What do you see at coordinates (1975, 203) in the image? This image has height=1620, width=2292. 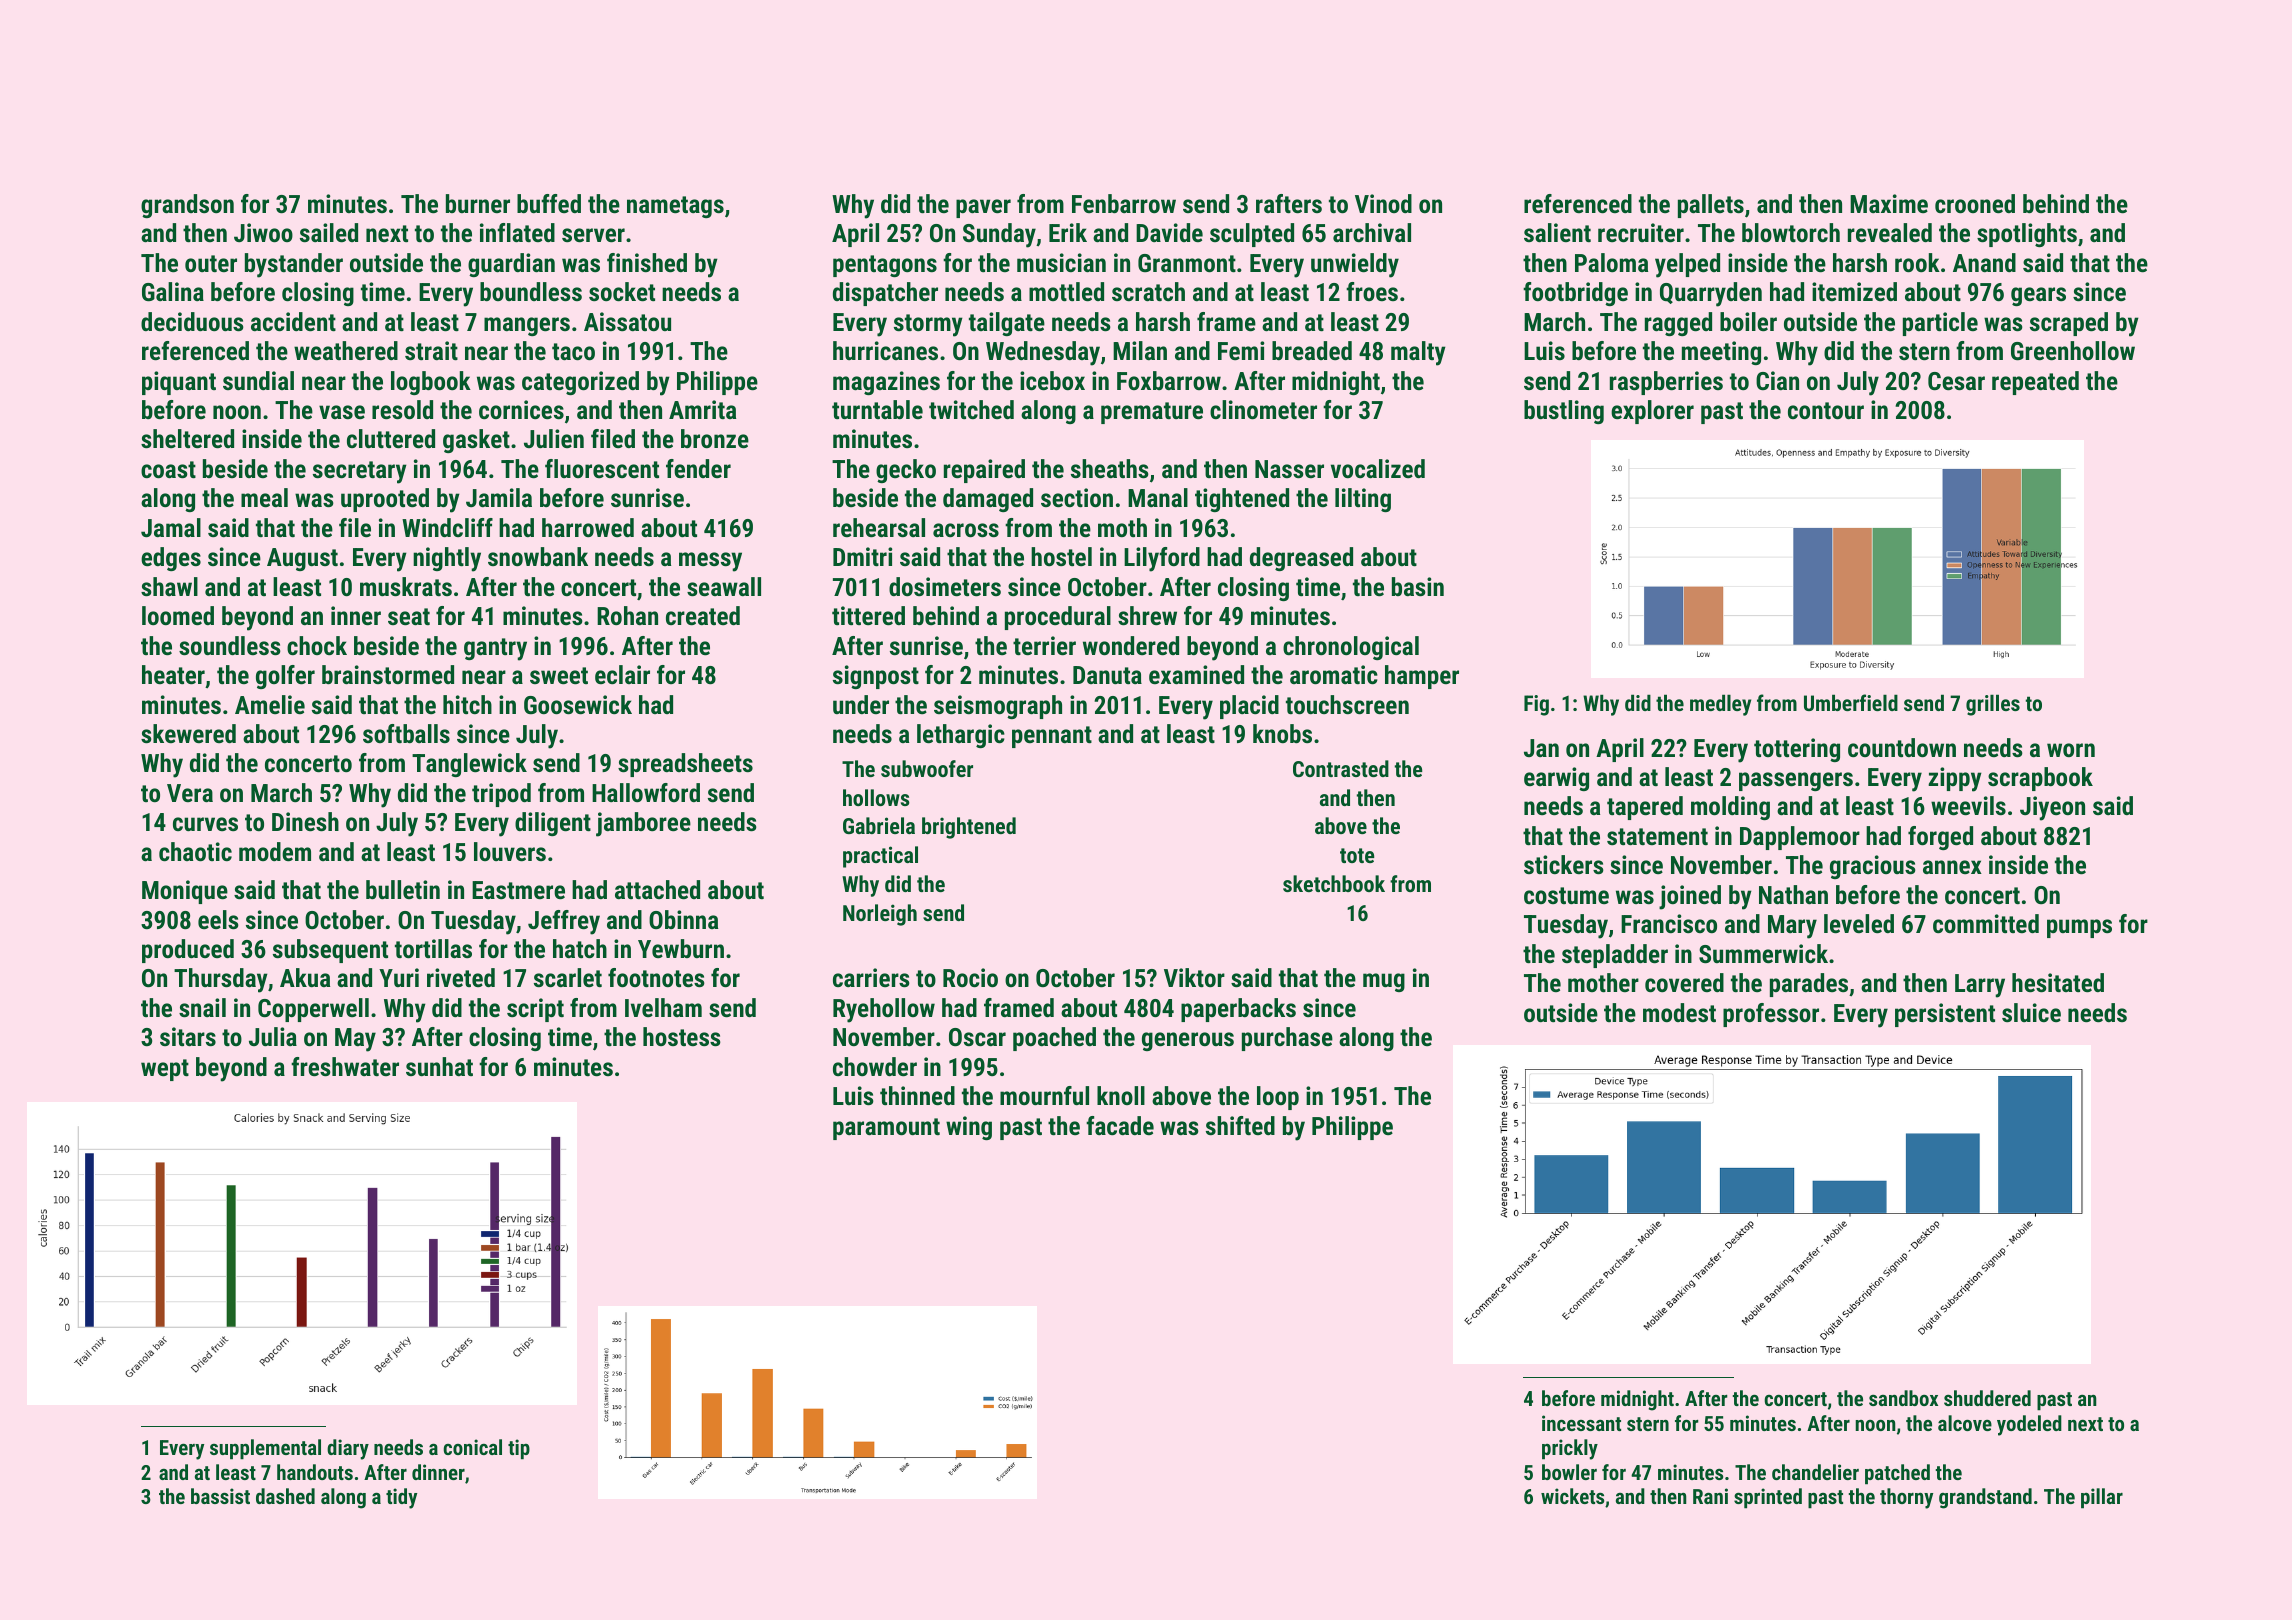 I see `crooned` at bounding box center [1975, 203].
